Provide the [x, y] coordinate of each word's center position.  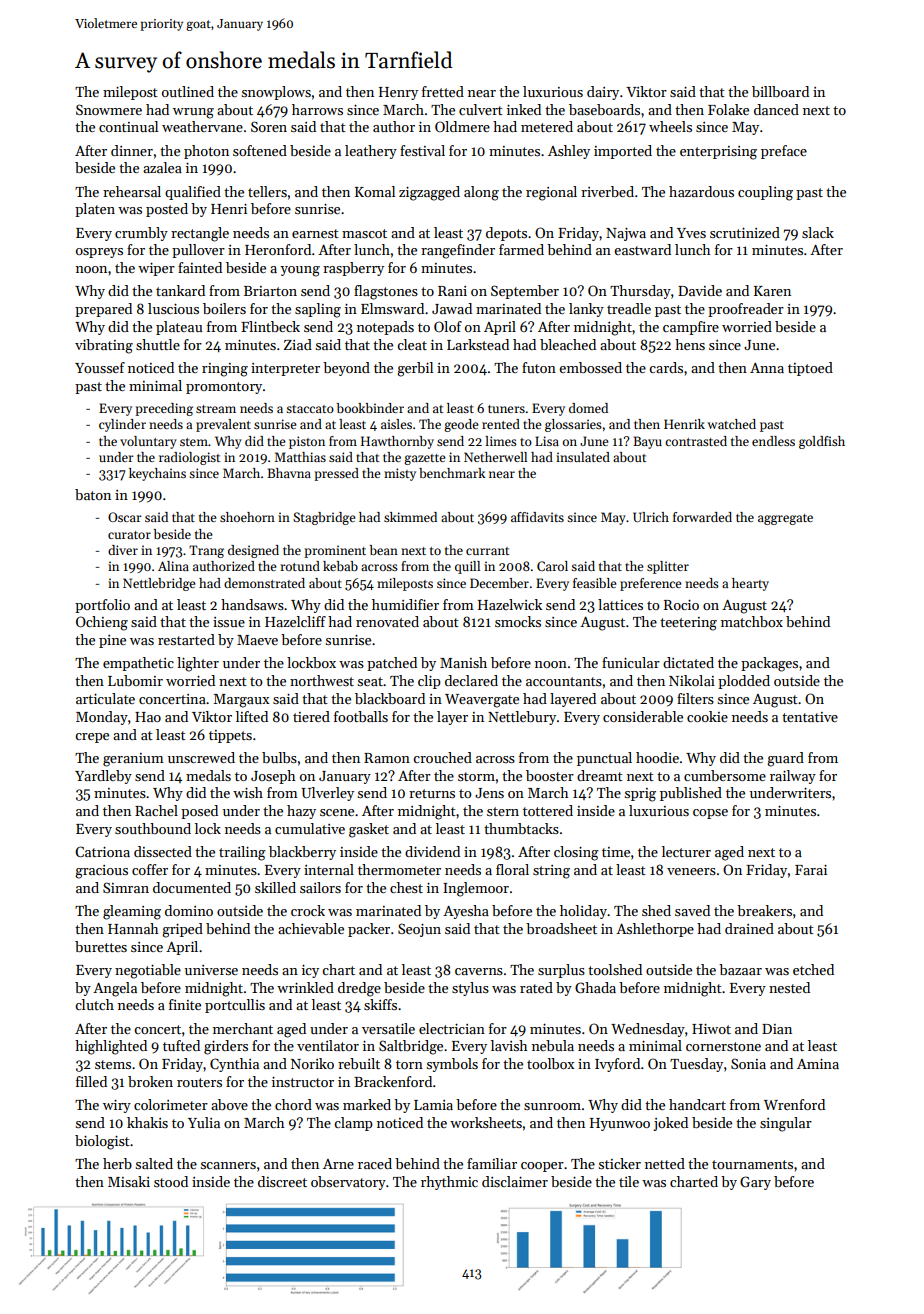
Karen [772, 291]
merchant [243, 1028]
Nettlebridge [159, 584]
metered [547, 126]
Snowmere [109, 109]
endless [773, 441]
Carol [552, 566]
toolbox [550, 1063]
